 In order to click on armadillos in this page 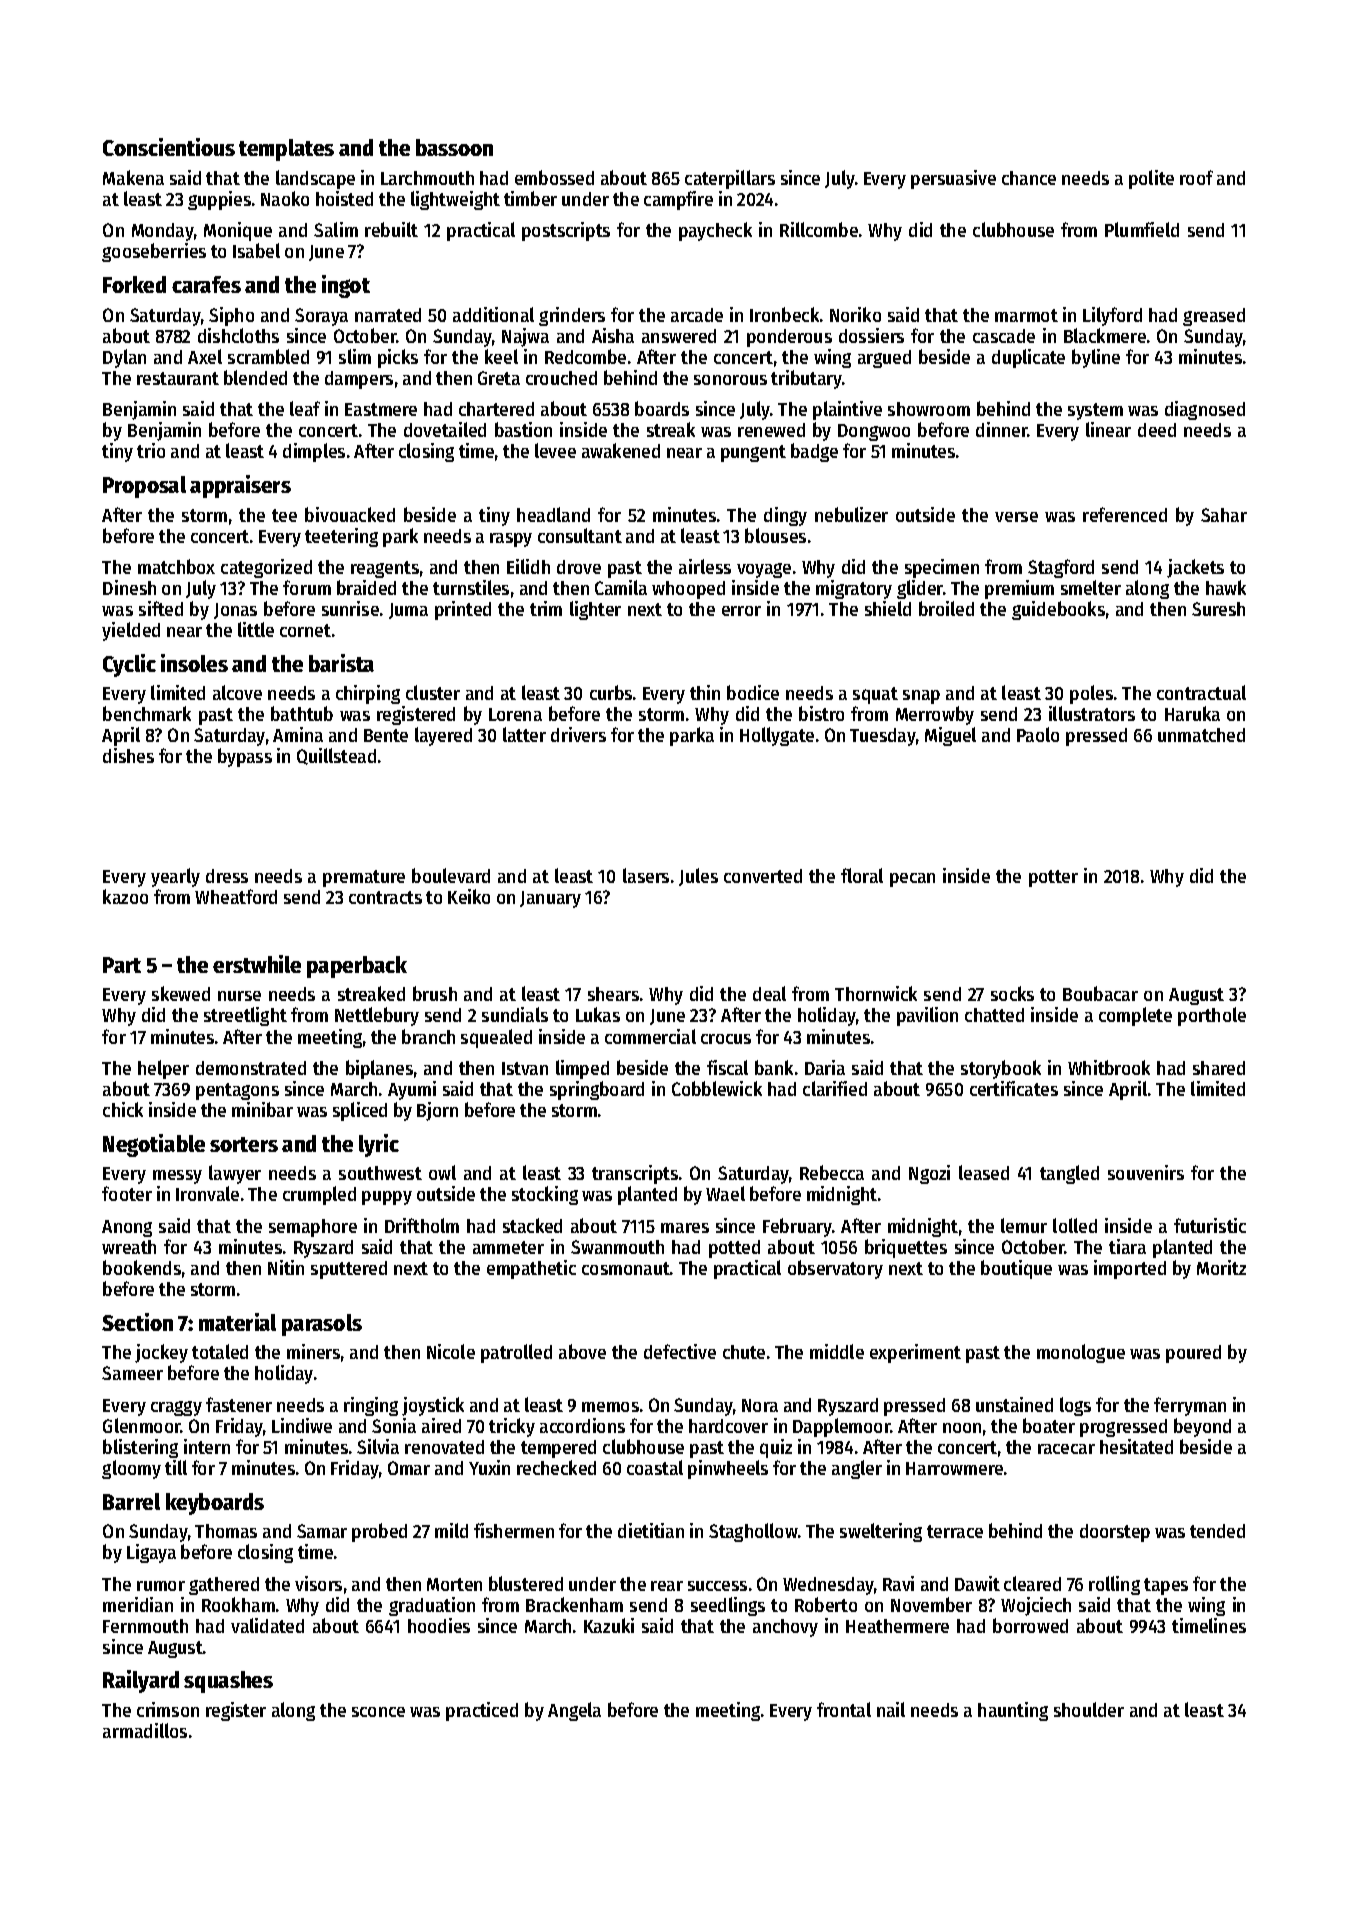, I will do `click(145, 1730)`.
